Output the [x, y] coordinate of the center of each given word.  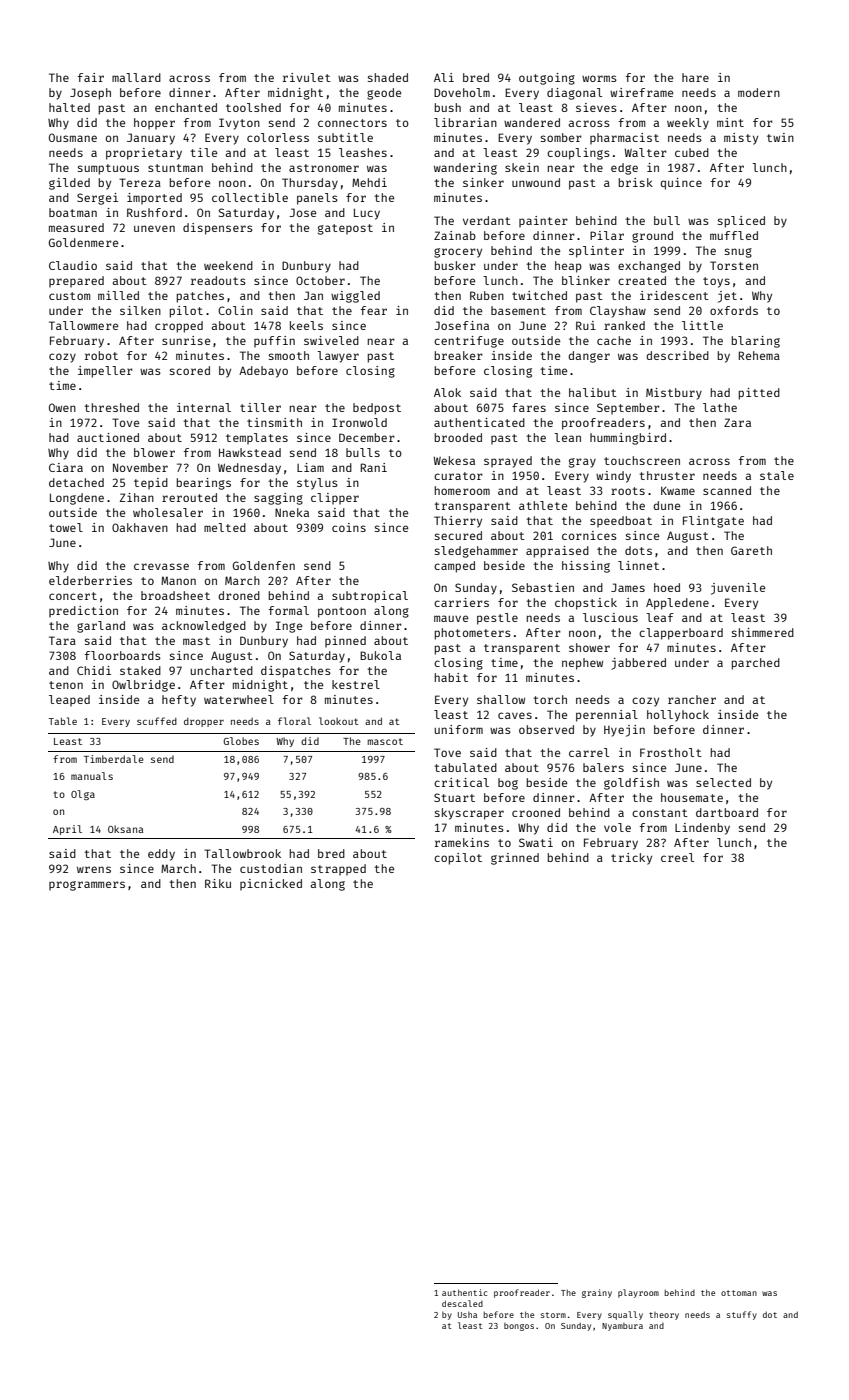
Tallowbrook [242, 853]
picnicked [271, 885]
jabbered [638, 664]
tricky [631, 859]
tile [204, 152]
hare [695, 77]
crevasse [161, 566]
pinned [345, 642]
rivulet [307, 77]
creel [677, 857]
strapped [338, 870]
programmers [87, 886]
